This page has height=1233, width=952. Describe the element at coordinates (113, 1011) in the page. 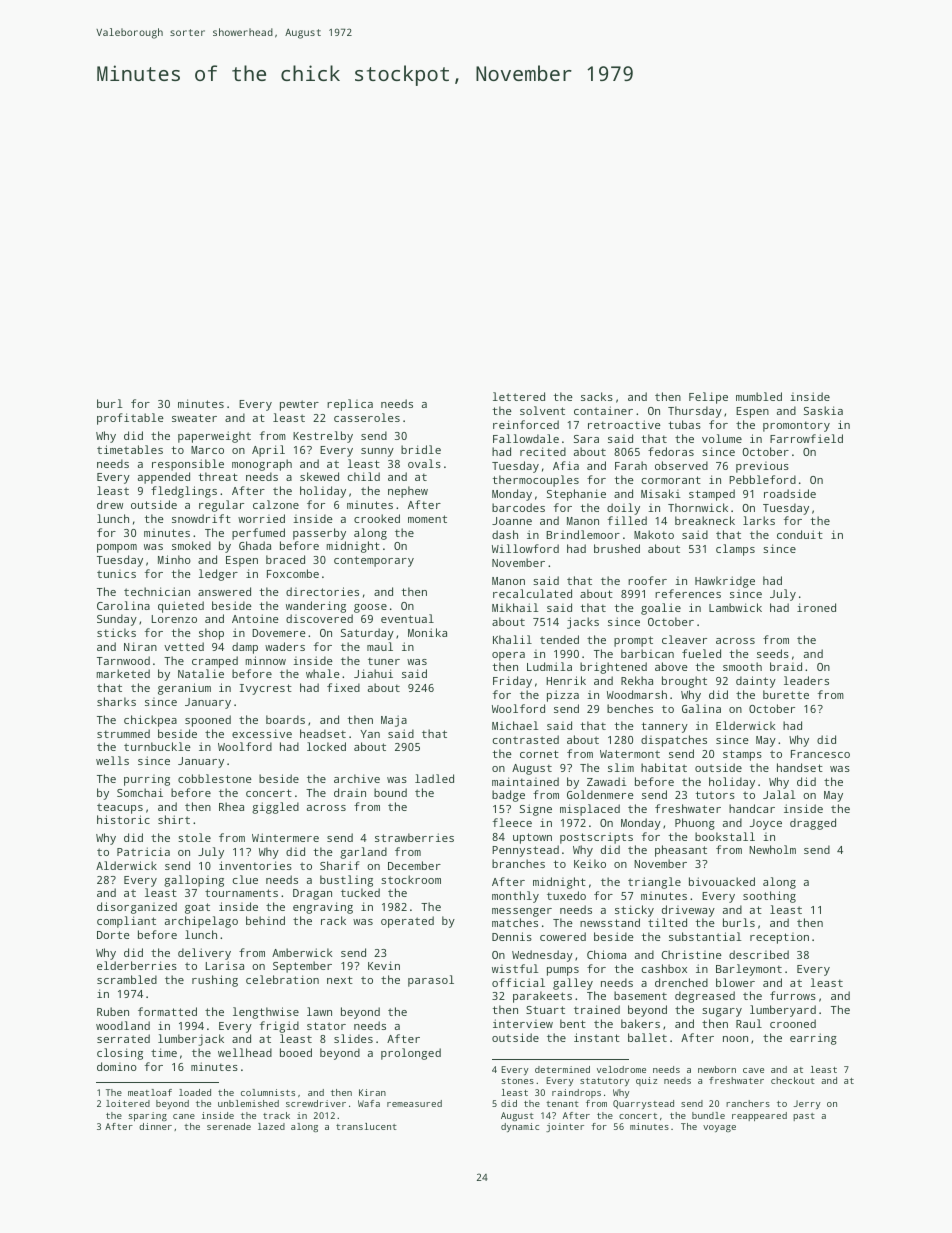

I see `Ruben` at that location.
